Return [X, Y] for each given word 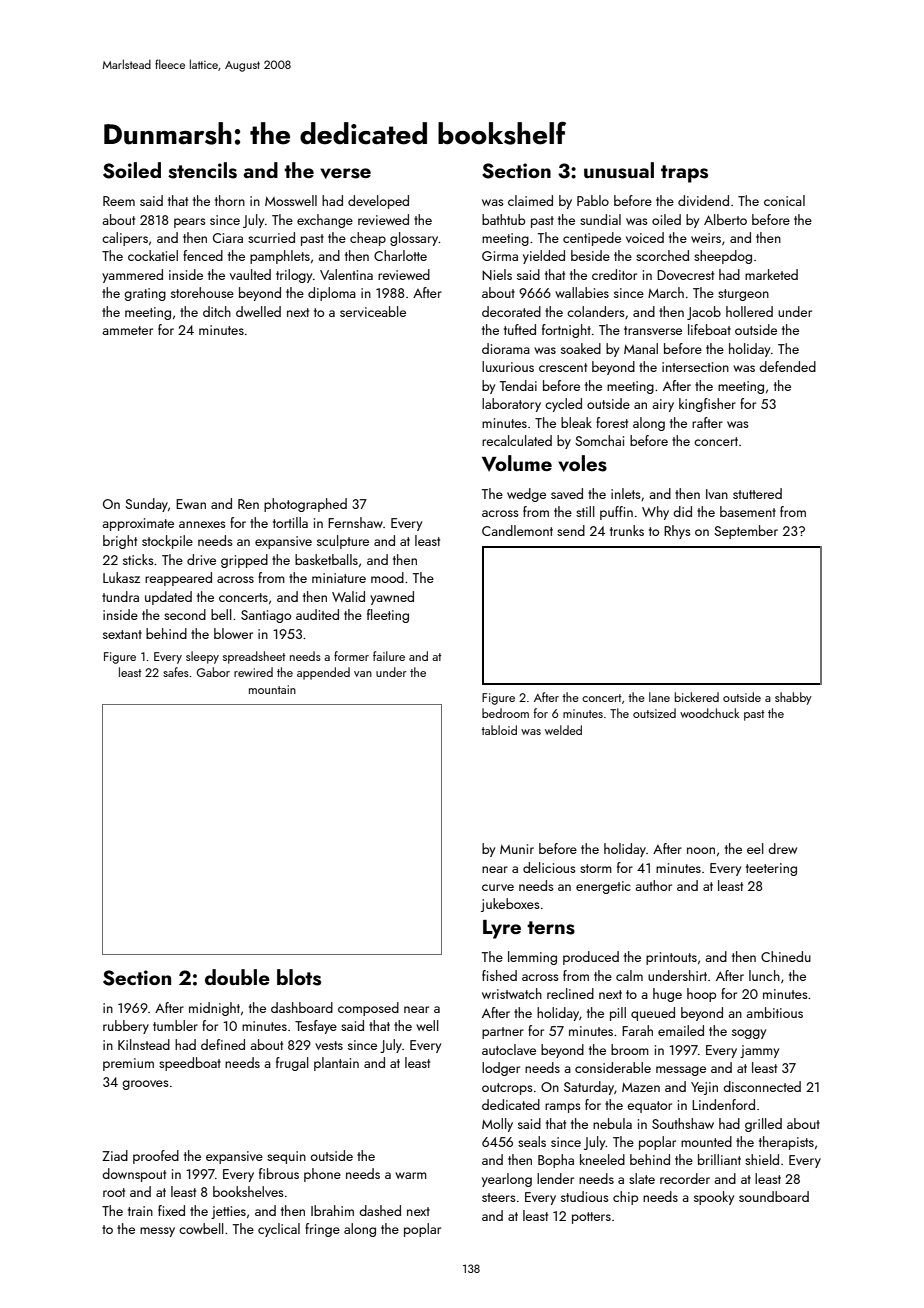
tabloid [499, 730]
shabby [793, 698]
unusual [619, 170]
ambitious [774, 1012]
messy [157, 1232]
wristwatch [512, 993]
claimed [530, 200]
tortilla [290, 522]
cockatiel [153, 255]
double [237, 977]
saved [567, 493]
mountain [272, 689]
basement [748, 511]
